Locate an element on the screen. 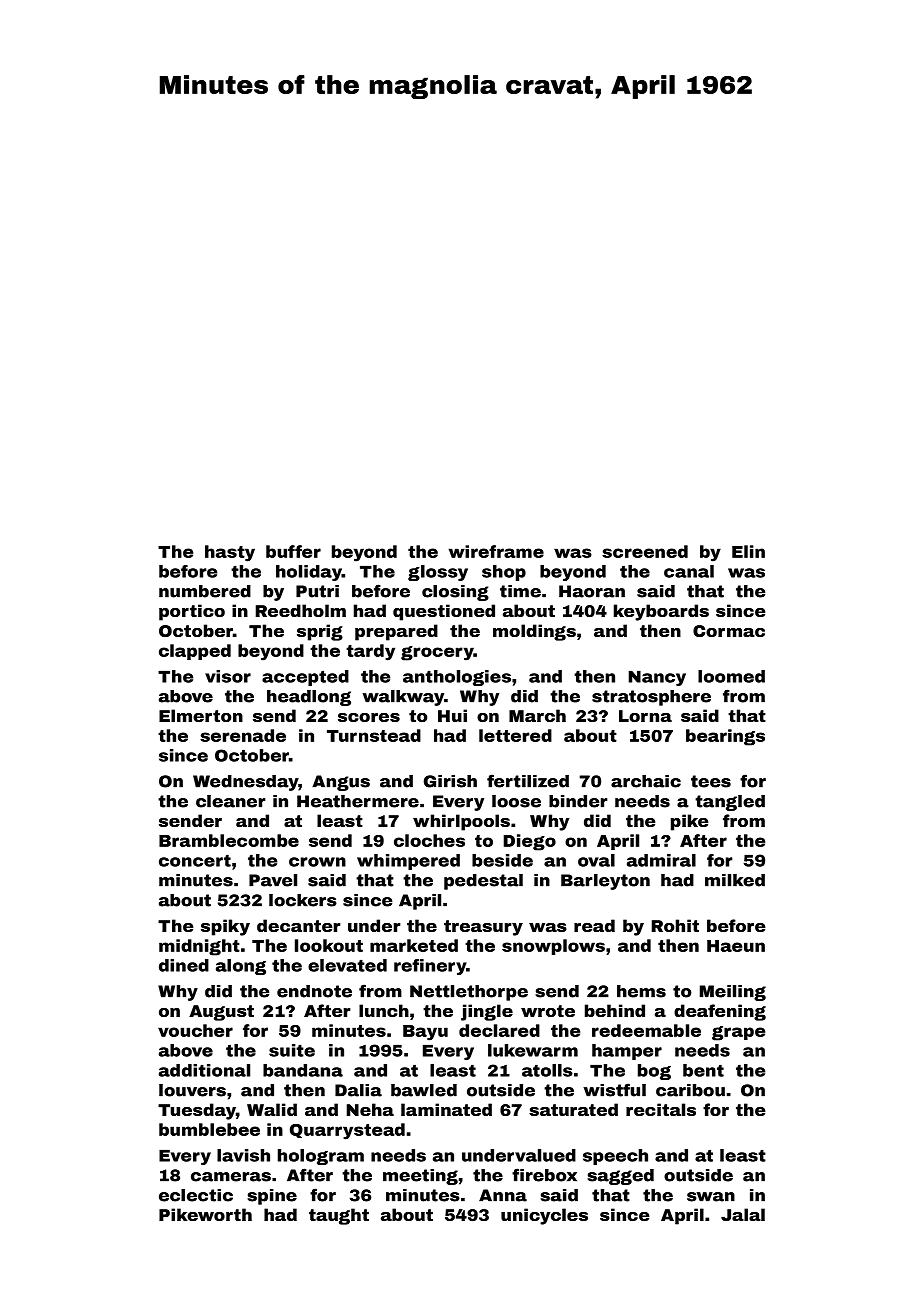 Image resolution: width=924 pixels, height=1311 pixels. prepared is located at coordinates (396, 632).
